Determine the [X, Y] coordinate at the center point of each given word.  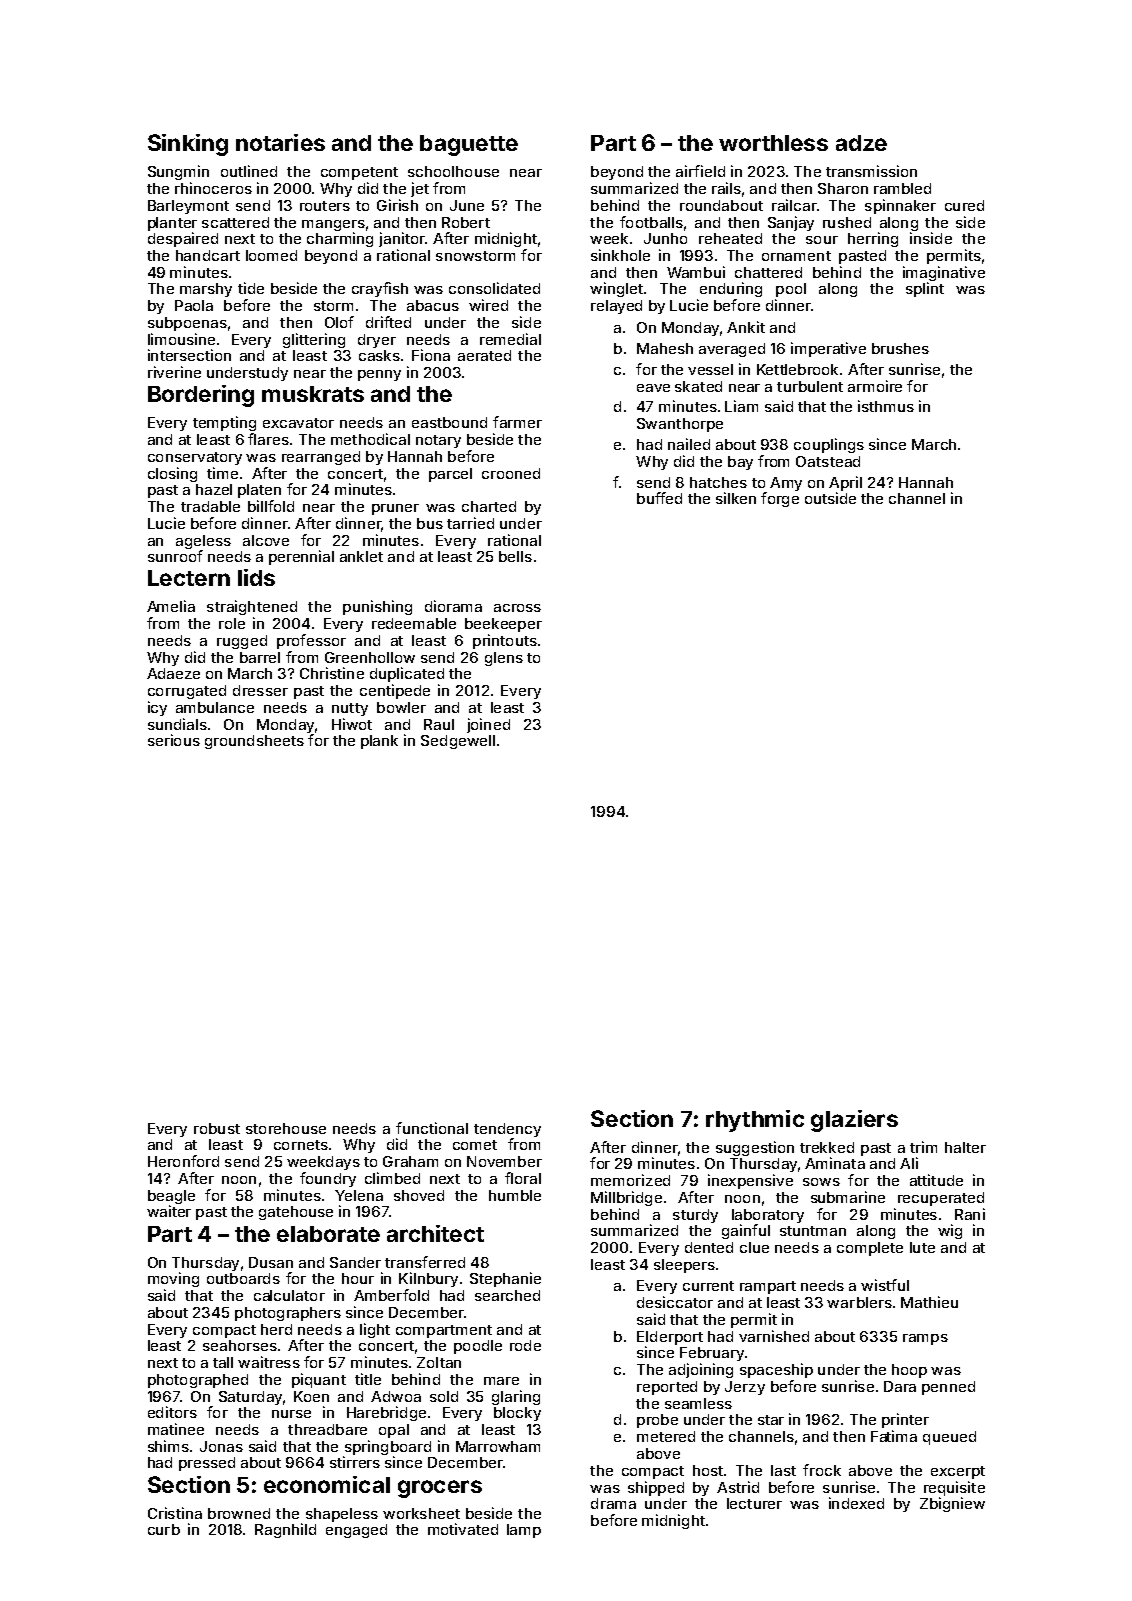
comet [475, 1145]
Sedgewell [458, 742]
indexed [856, 1503]
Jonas [221, 1446]
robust [217, 1128]
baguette [469, 145]
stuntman [813, 1231]
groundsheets [254, 742]
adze [861, 143]
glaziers [854, 1121]
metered [666, 1436]
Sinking [188, 145]
